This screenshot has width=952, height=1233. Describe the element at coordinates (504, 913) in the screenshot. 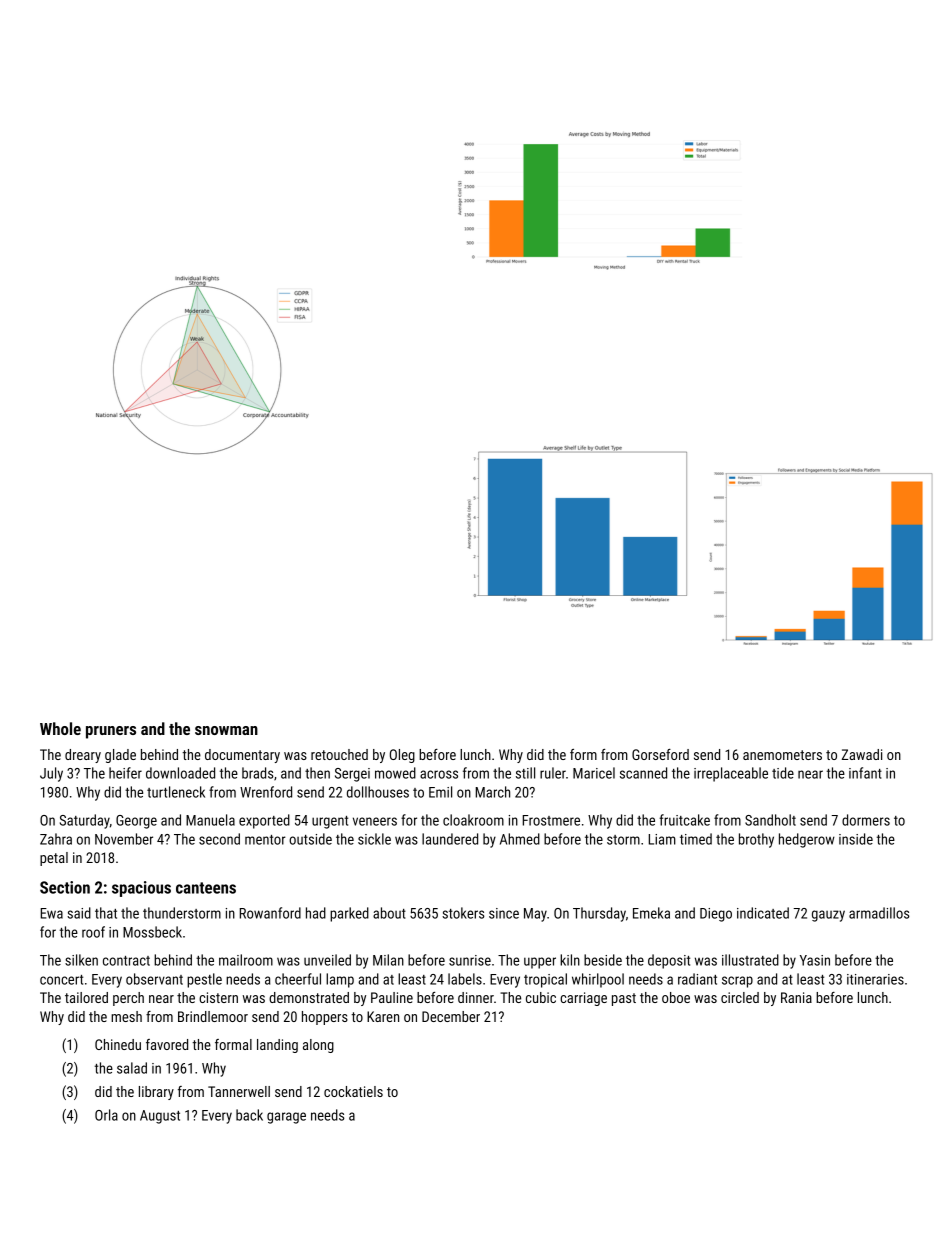

I see `since` at that location.
